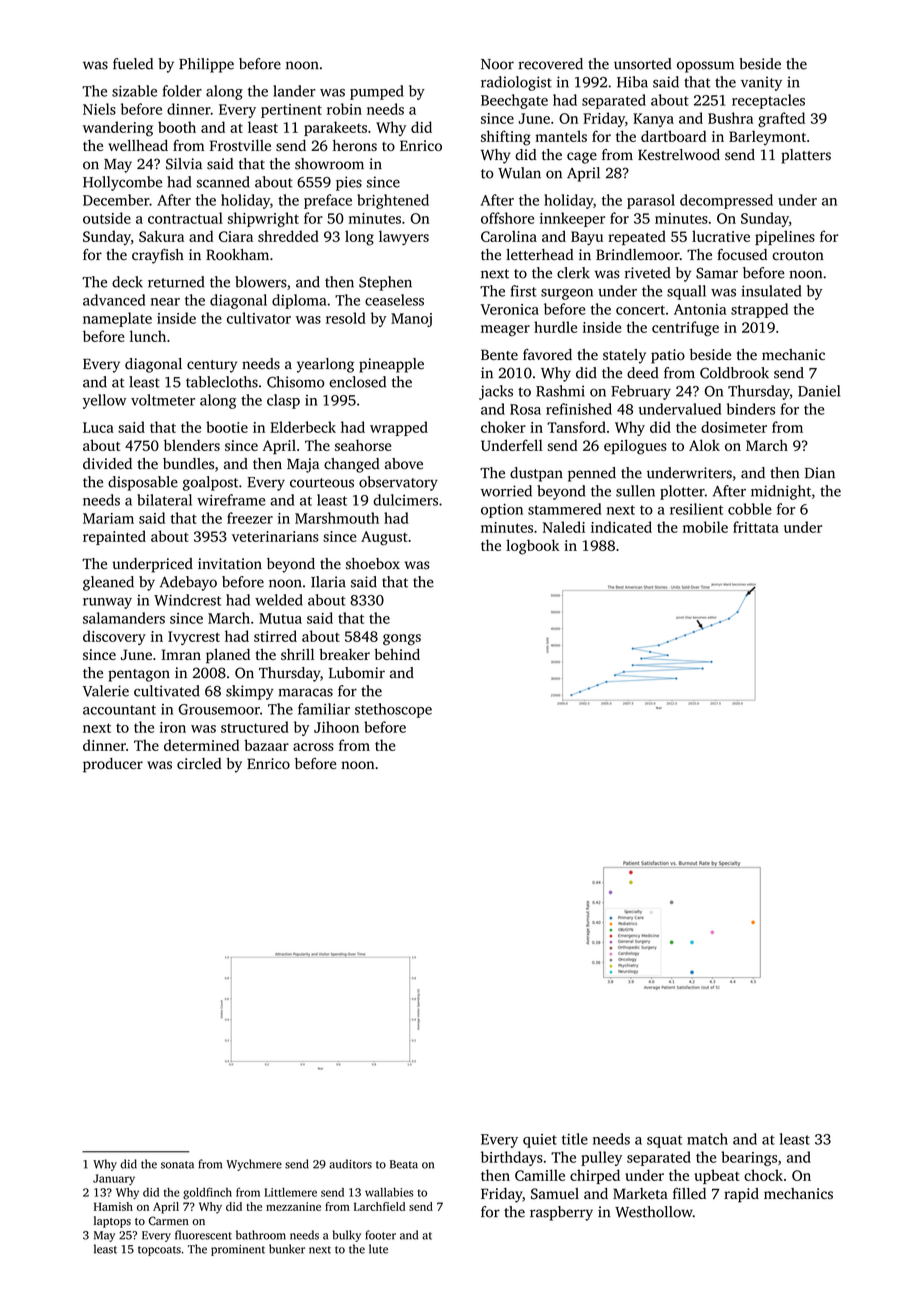 The width and height of the image is (924, 1308). Describe the element at coordinates (532, 547) in the image. I see `logbook` at that location.
